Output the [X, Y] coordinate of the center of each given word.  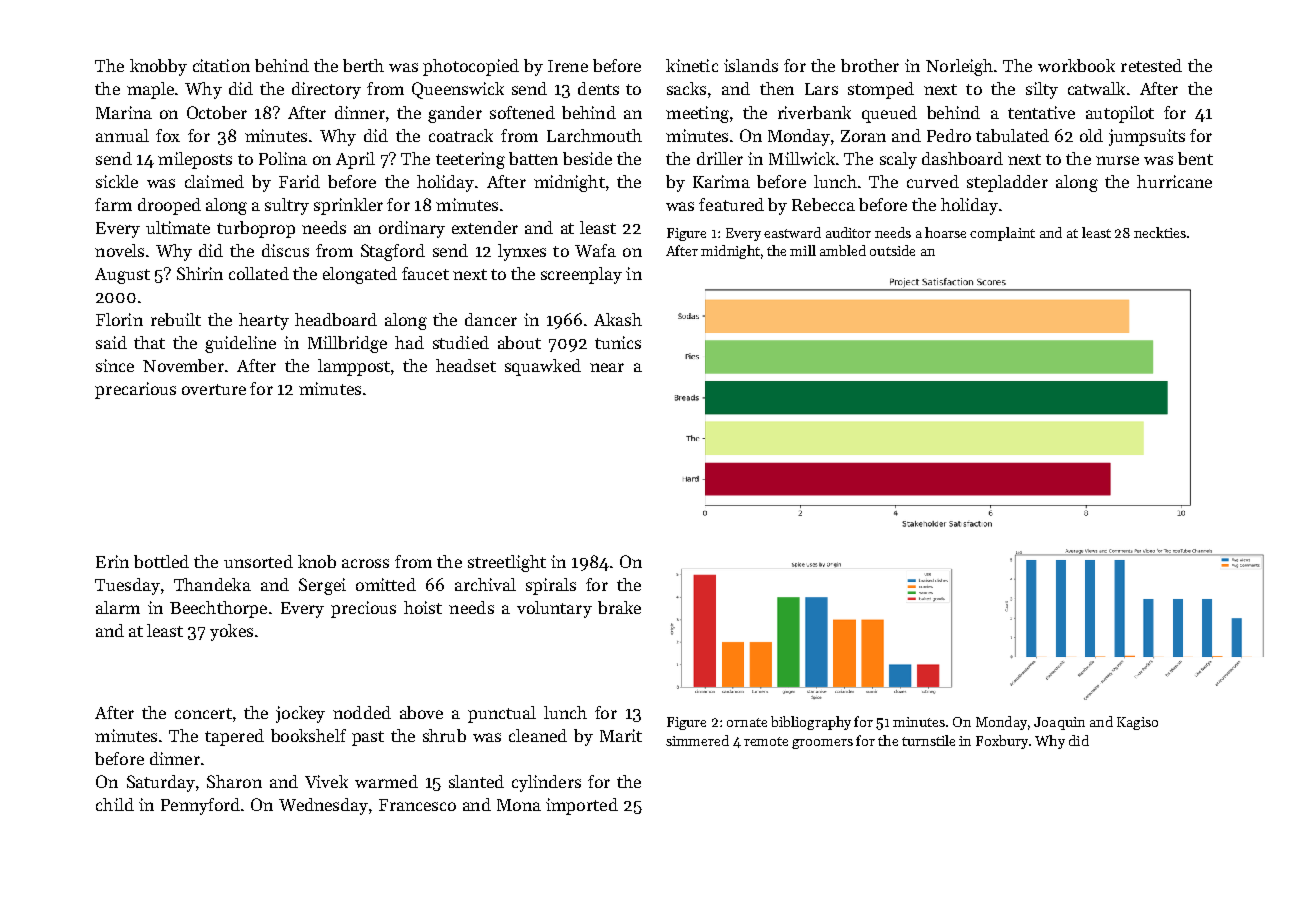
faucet [425, 273]
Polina [283, 158]
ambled [843, 250]
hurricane [1174, 181]
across [365, 563]
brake [619, 607]
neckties [1160, 232]
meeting [697, 114]
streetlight [507, 563]
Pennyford [200, 806]
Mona [519, 805]
